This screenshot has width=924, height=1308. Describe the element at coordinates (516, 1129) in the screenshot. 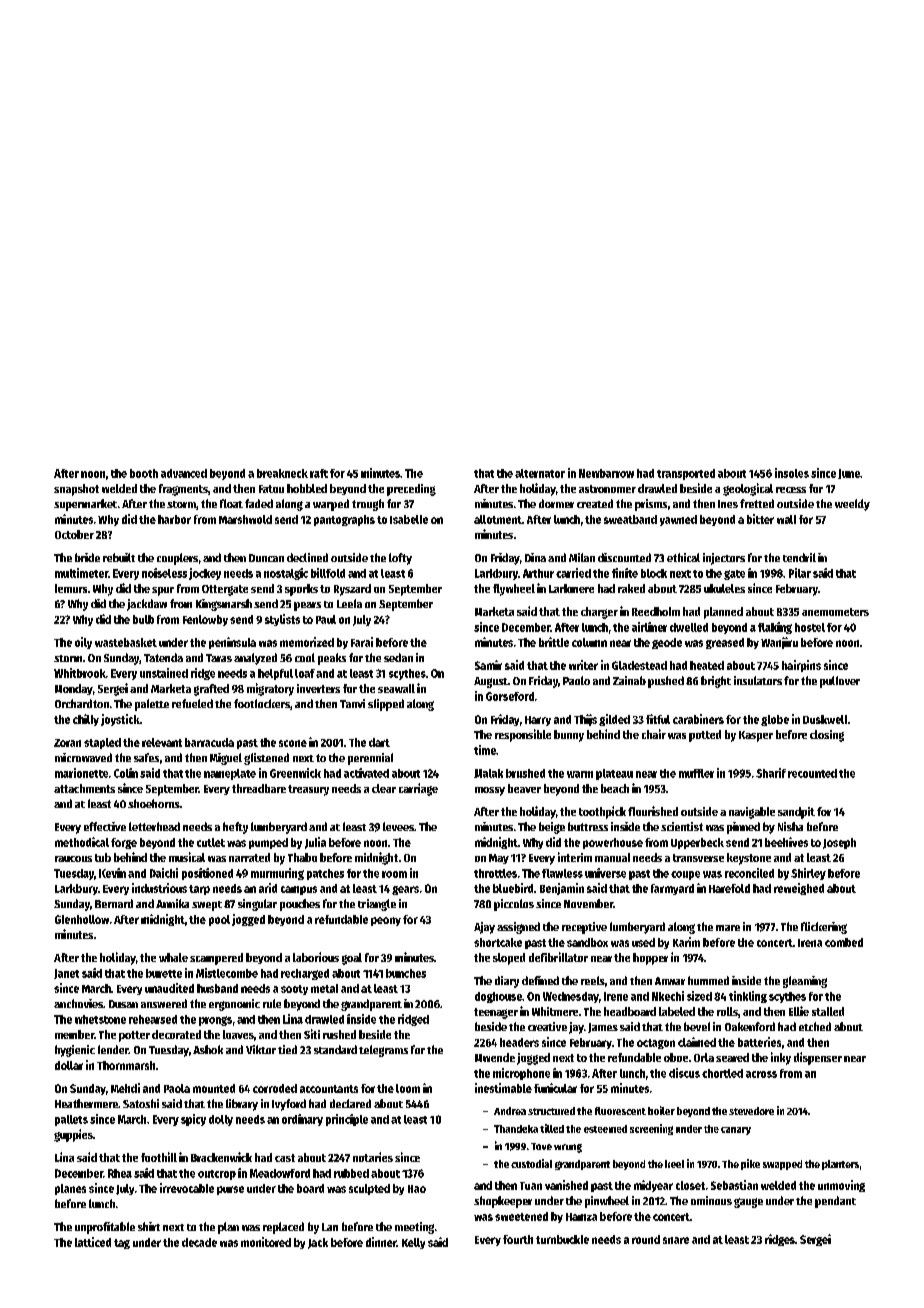

I see `Thandeka` at that location.
